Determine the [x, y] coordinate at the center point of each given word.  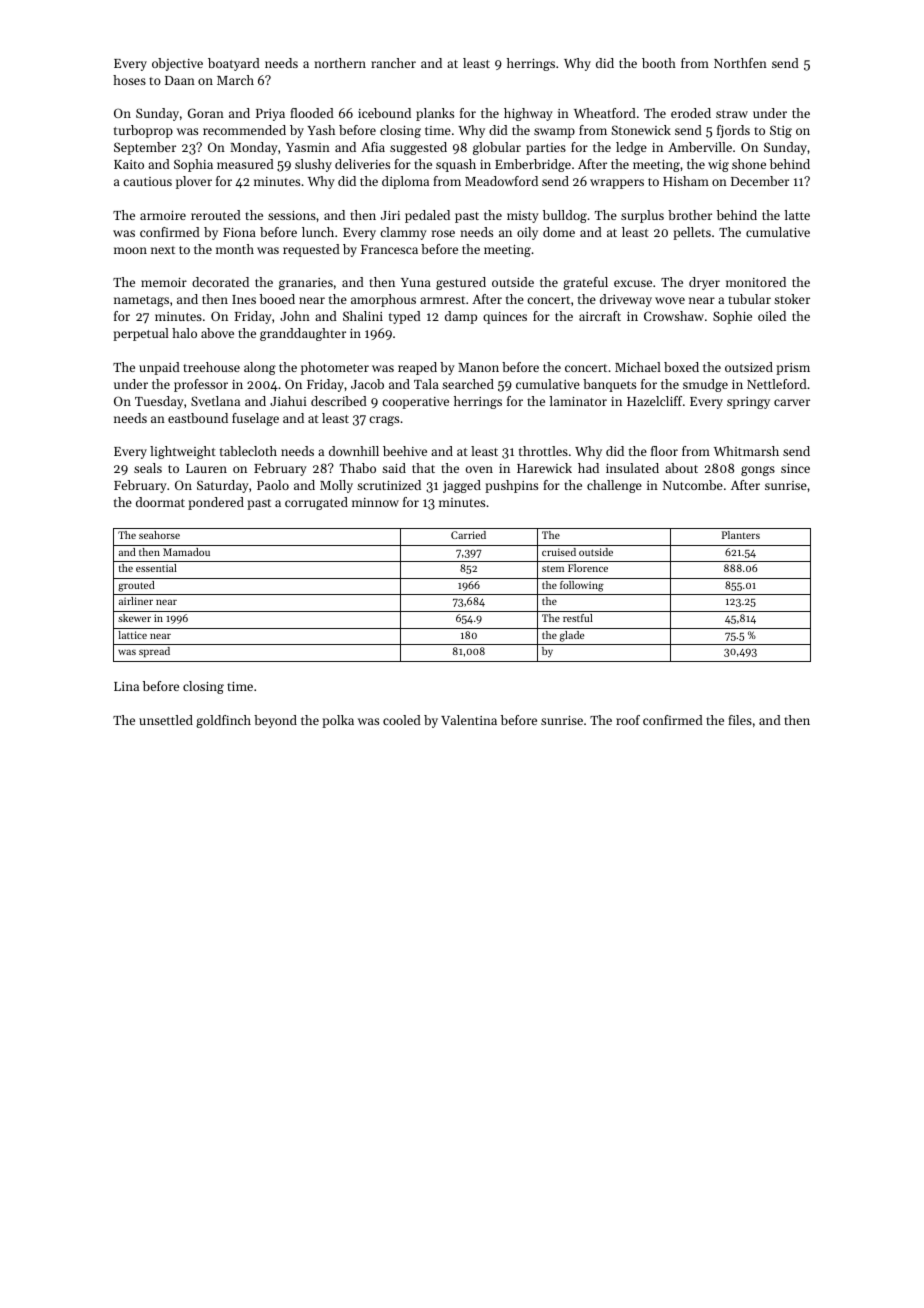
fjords [733, 131]
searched [468, 384]
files [740, 720]
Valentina [469, 720]
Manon [478, 367]
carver [792, 402]
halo [184, 333]
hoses [129, 80]
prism [793, 369]
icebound [384, 113]
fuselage [255, 419]
